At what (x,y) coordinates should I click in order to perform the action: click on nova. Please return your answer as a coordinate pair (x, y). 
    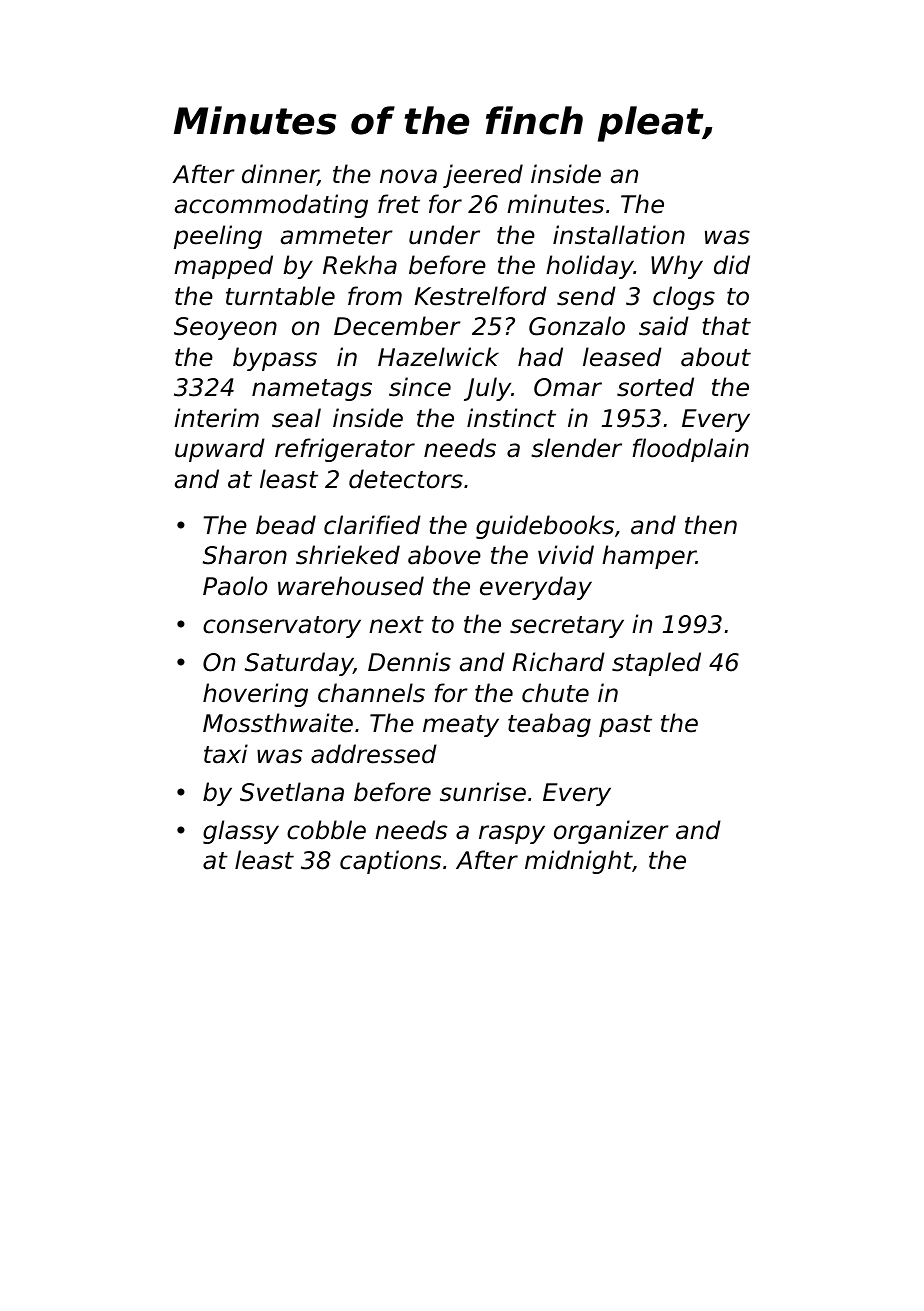
    Looking at the image, I should click on (408, 176).
